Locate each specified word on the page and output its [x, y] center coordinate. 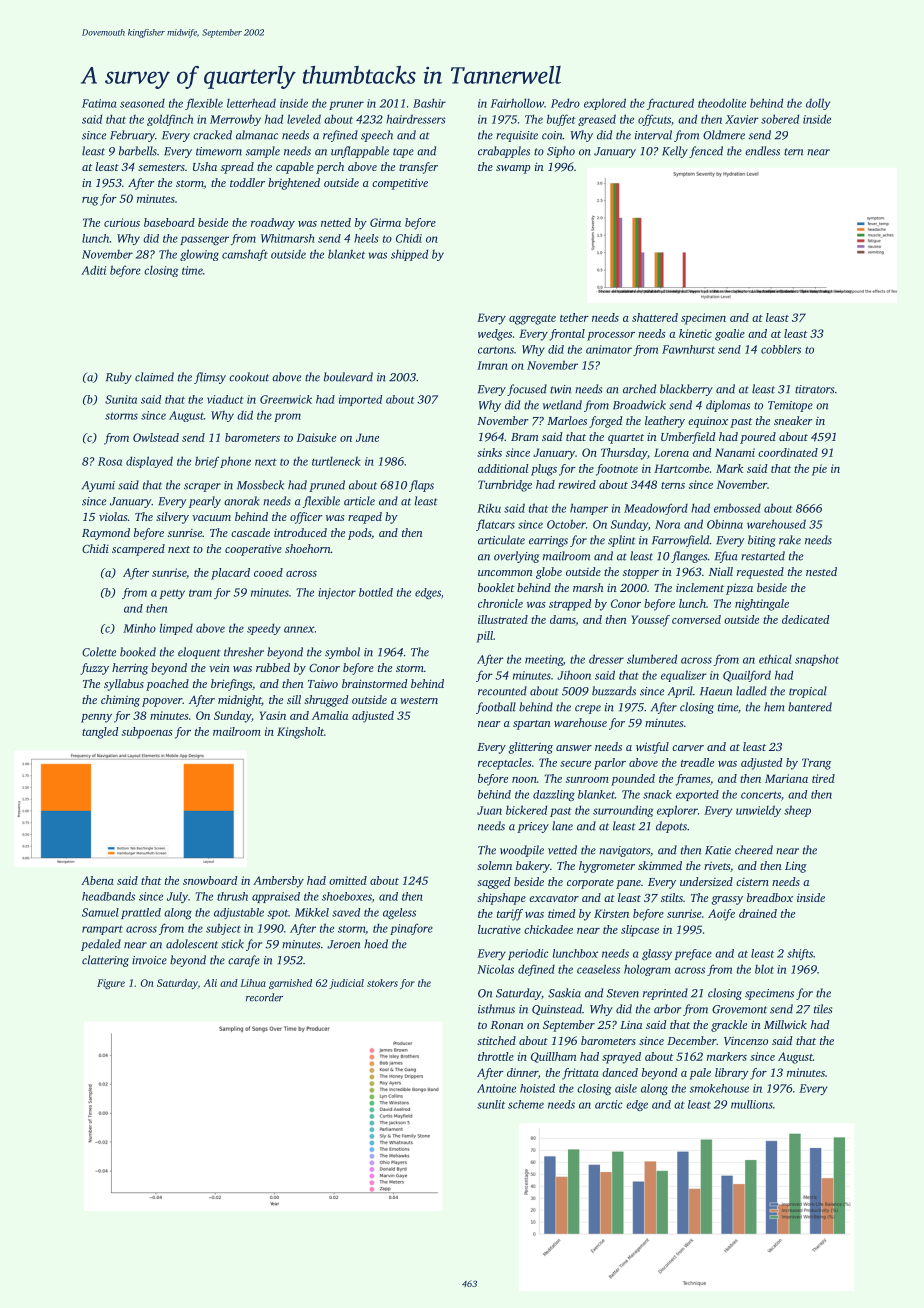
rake [790, 540]
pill [484, 637]
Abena [97, 880]
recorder [264, 997]
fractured [670, 104]
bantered [810, 707]
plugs [544, 470]
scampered [138, 550]
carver [688, 748]
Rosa [110, 461]
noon [524, 780]
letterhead [251, 103]
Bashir [429, 103]
